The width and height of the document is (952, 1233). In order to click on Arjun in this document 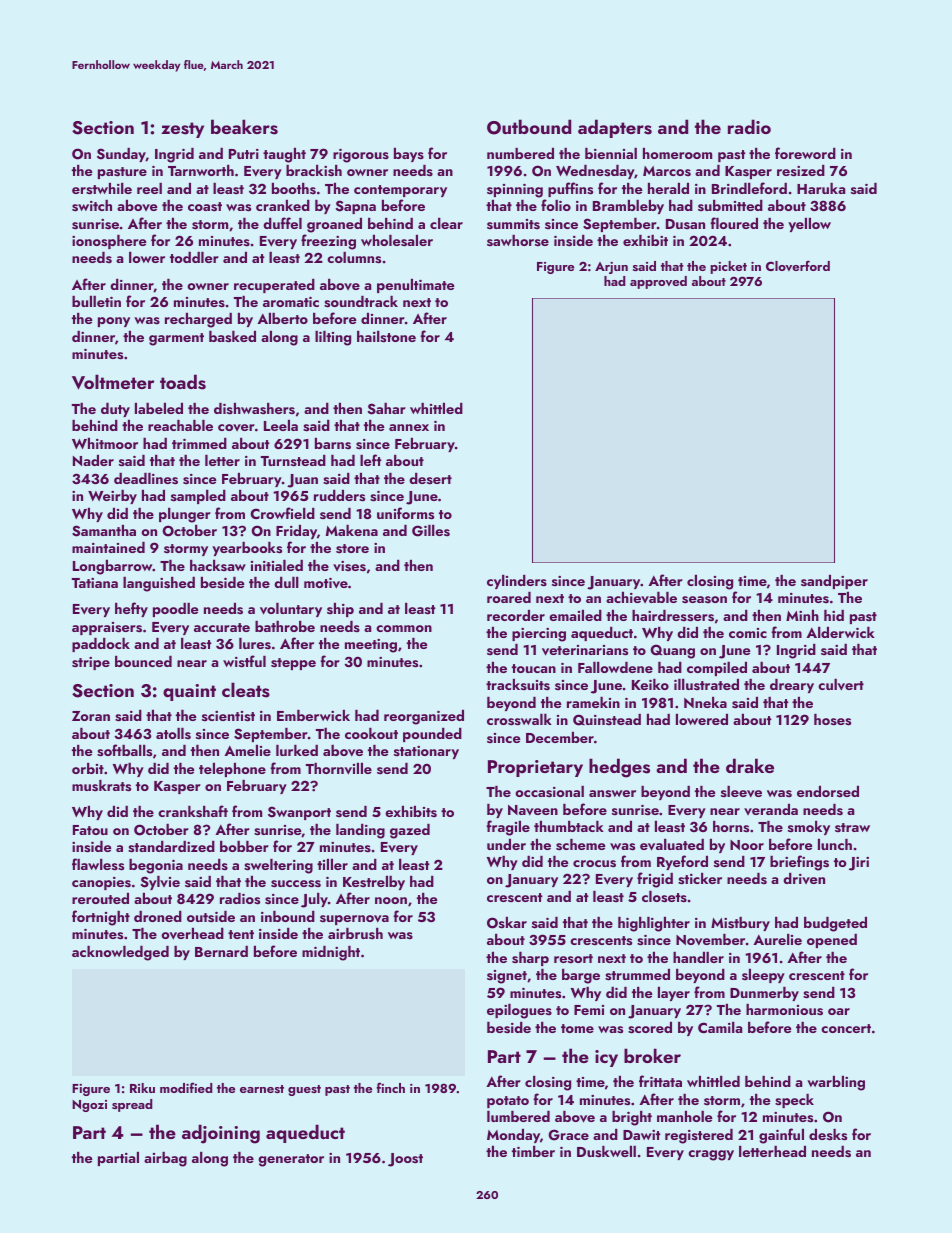, I will do `click(611, 268)`.
